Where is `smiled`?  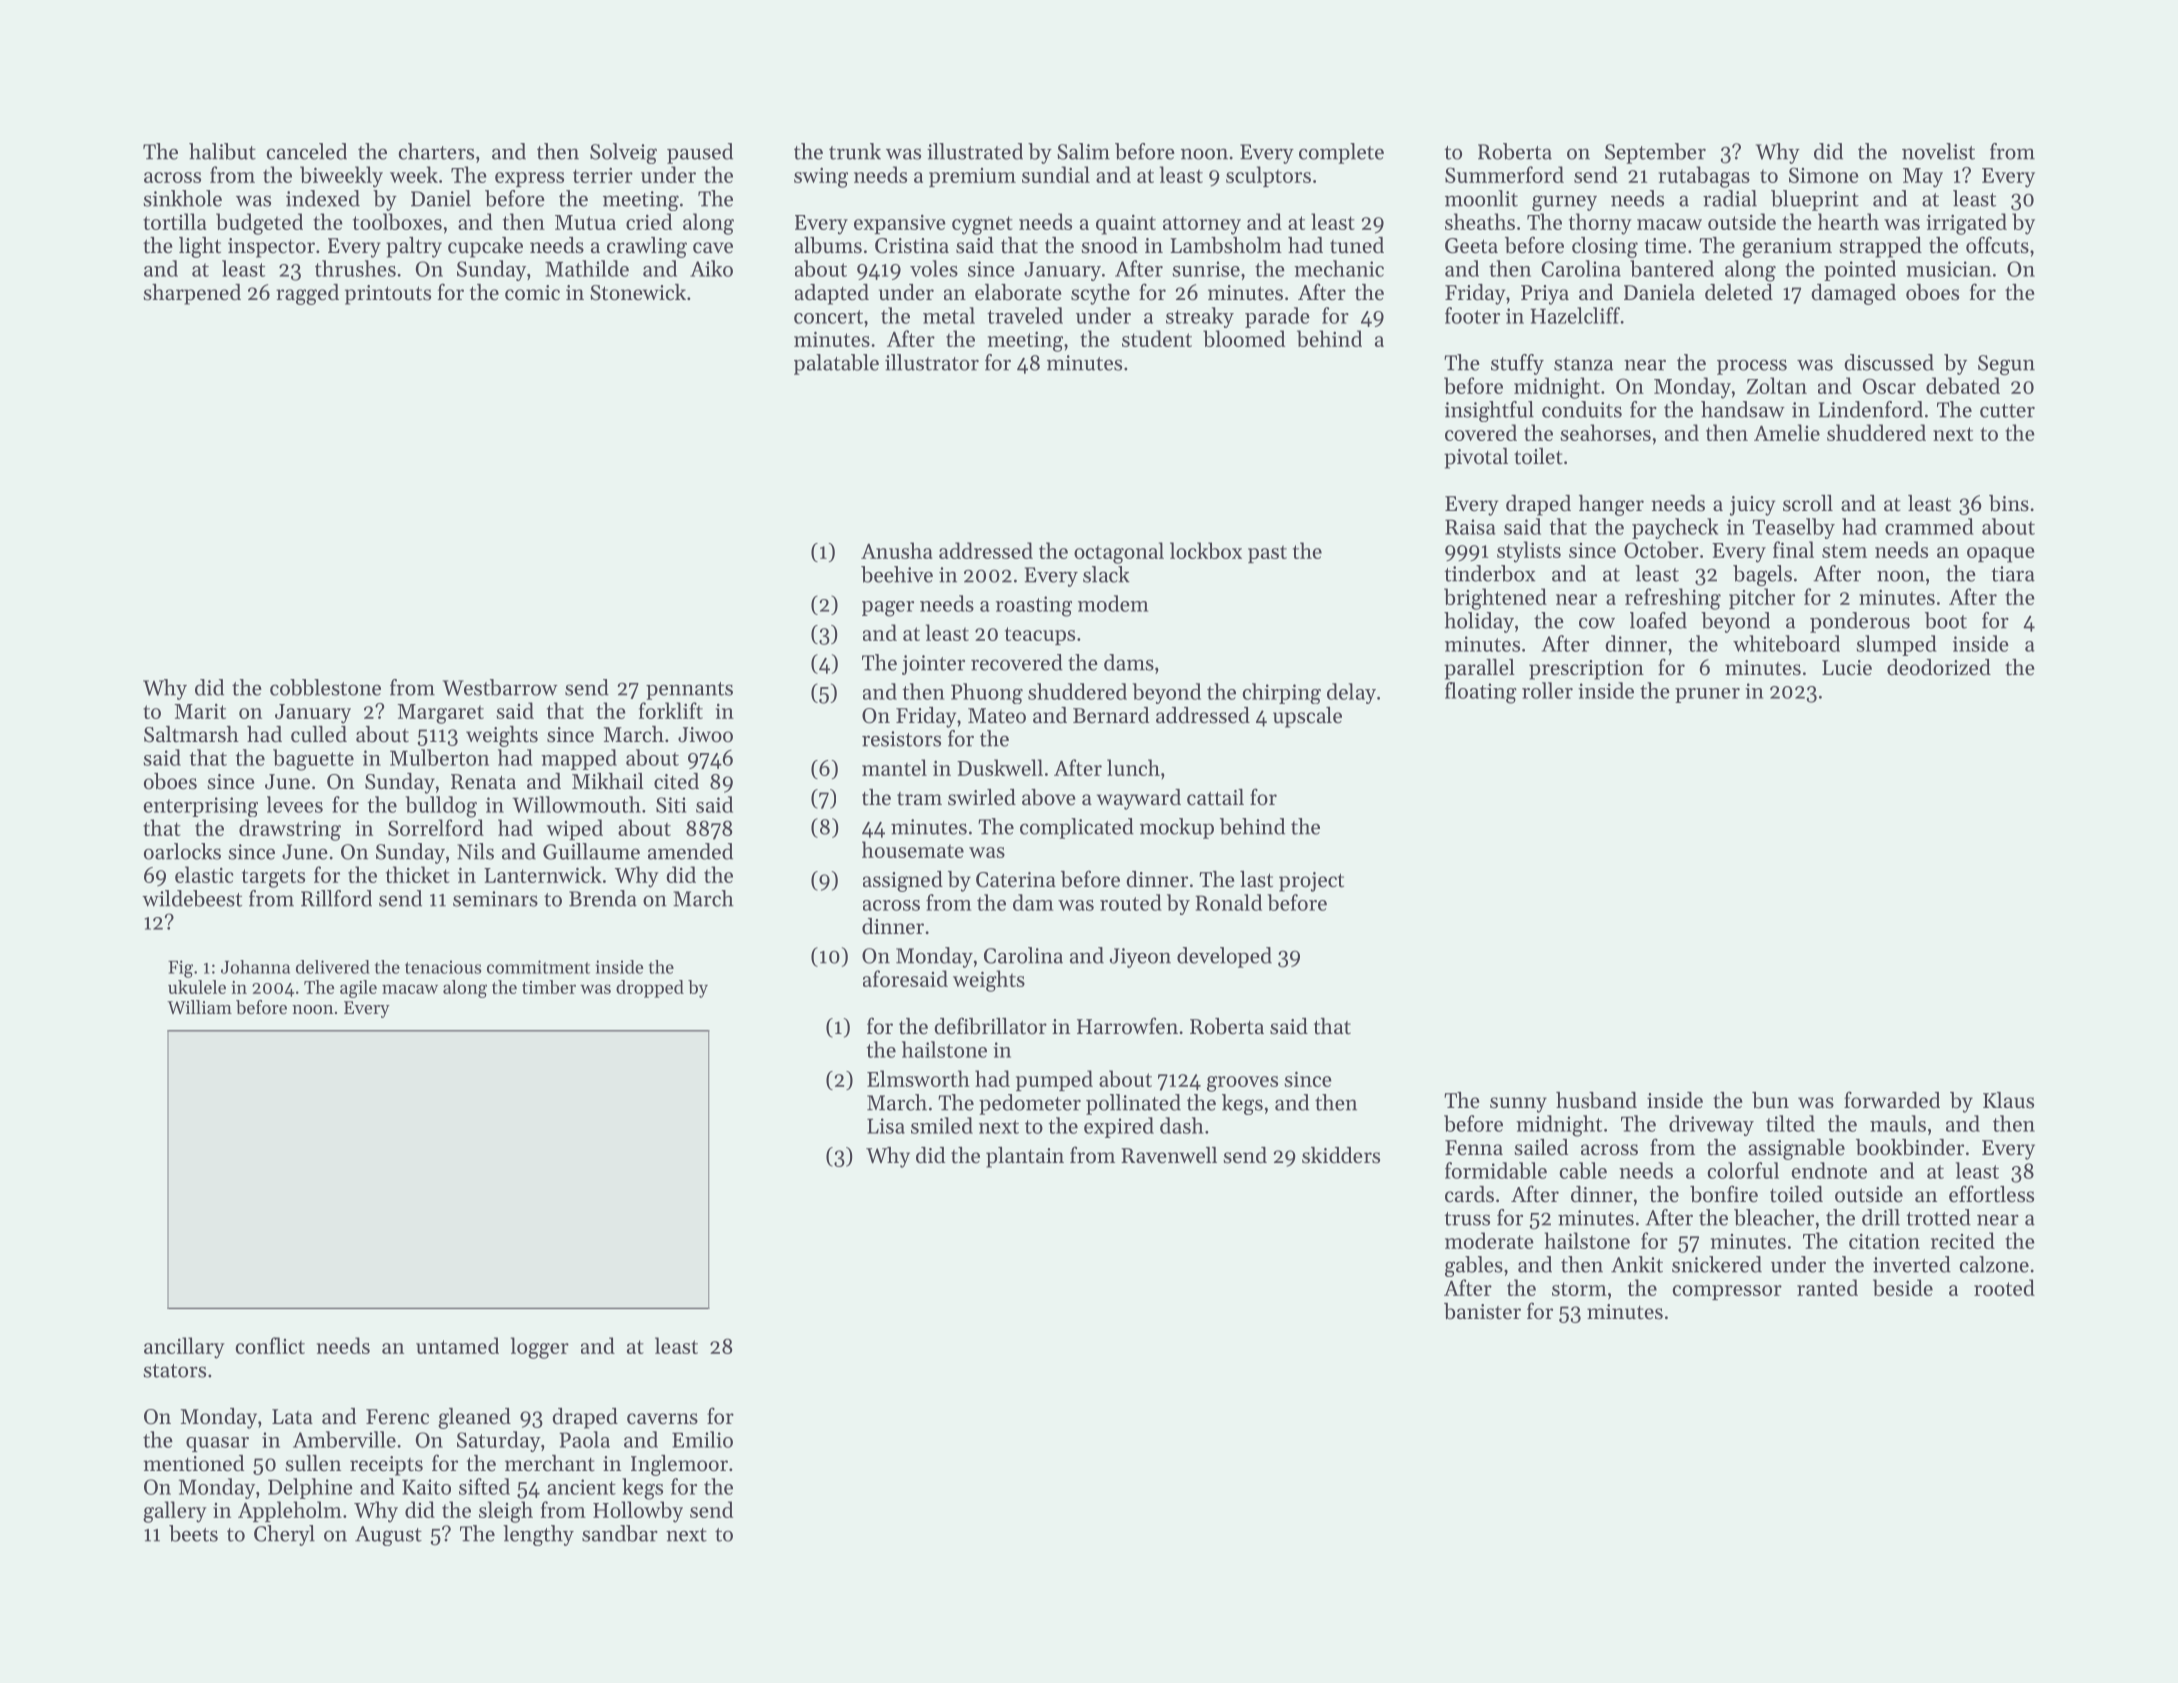 smiled is located at coordinates (942, 1125).
